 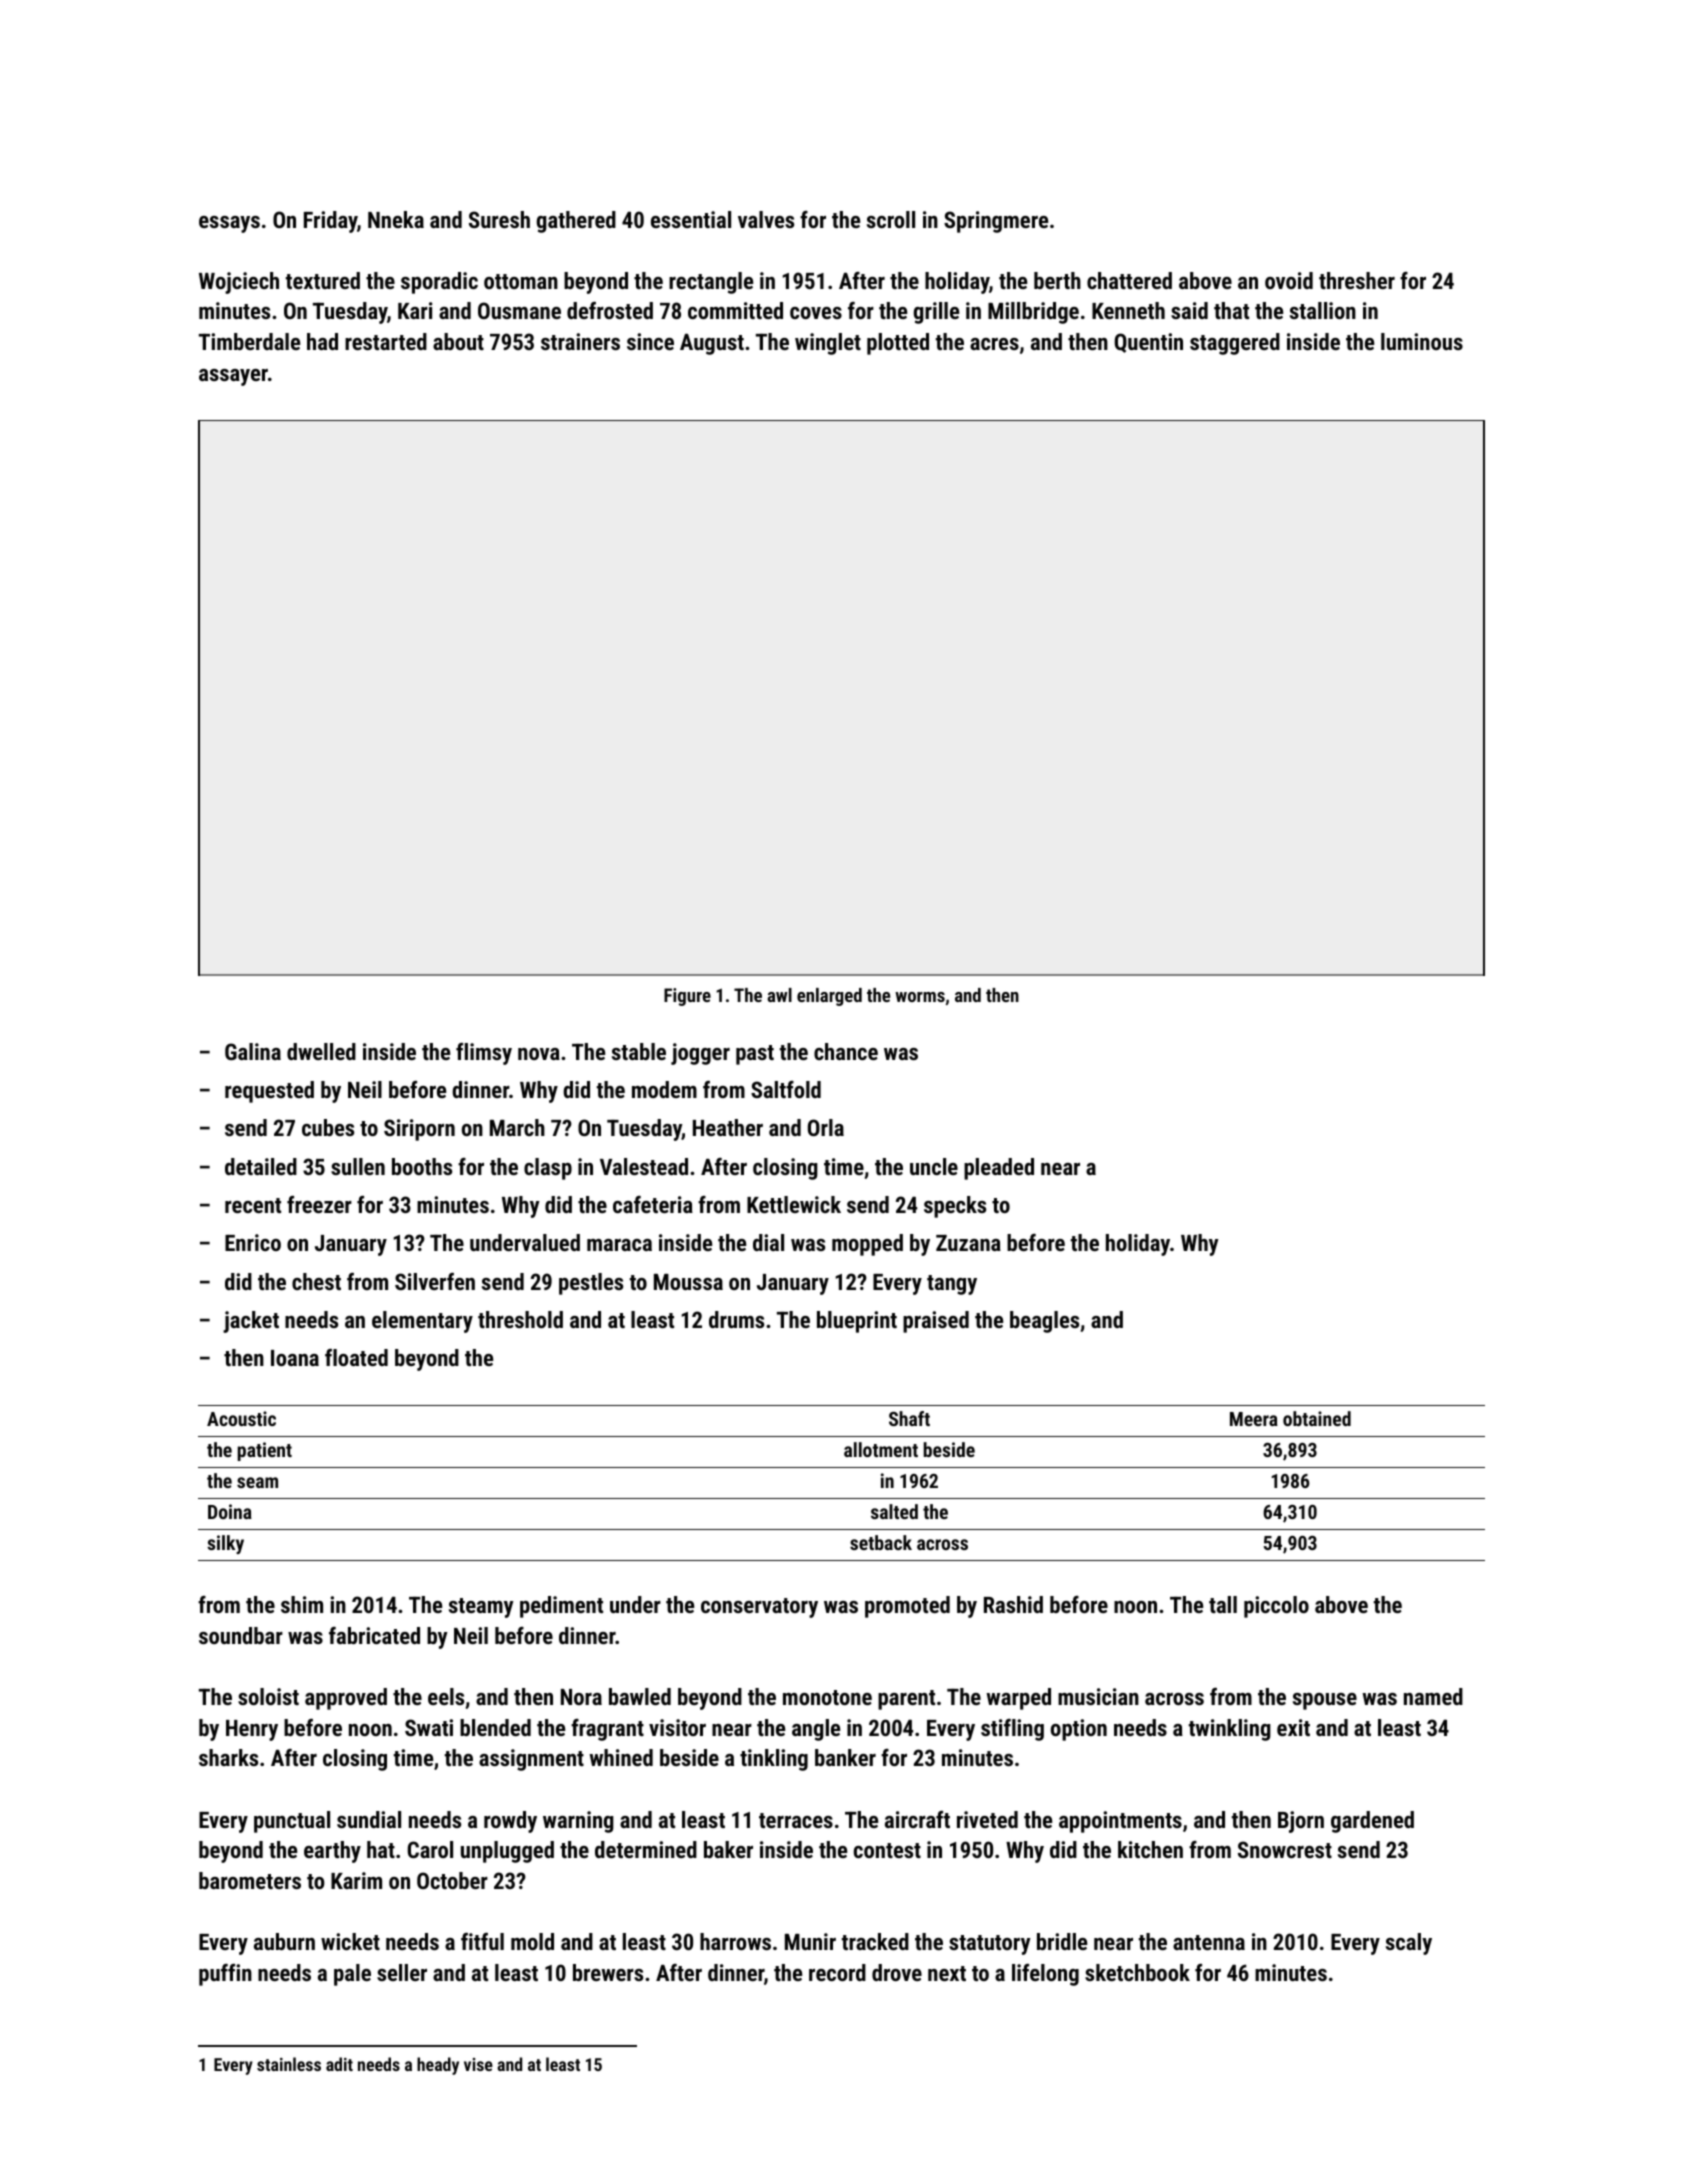 I want to click on essays, so click(x=229, y=224).
